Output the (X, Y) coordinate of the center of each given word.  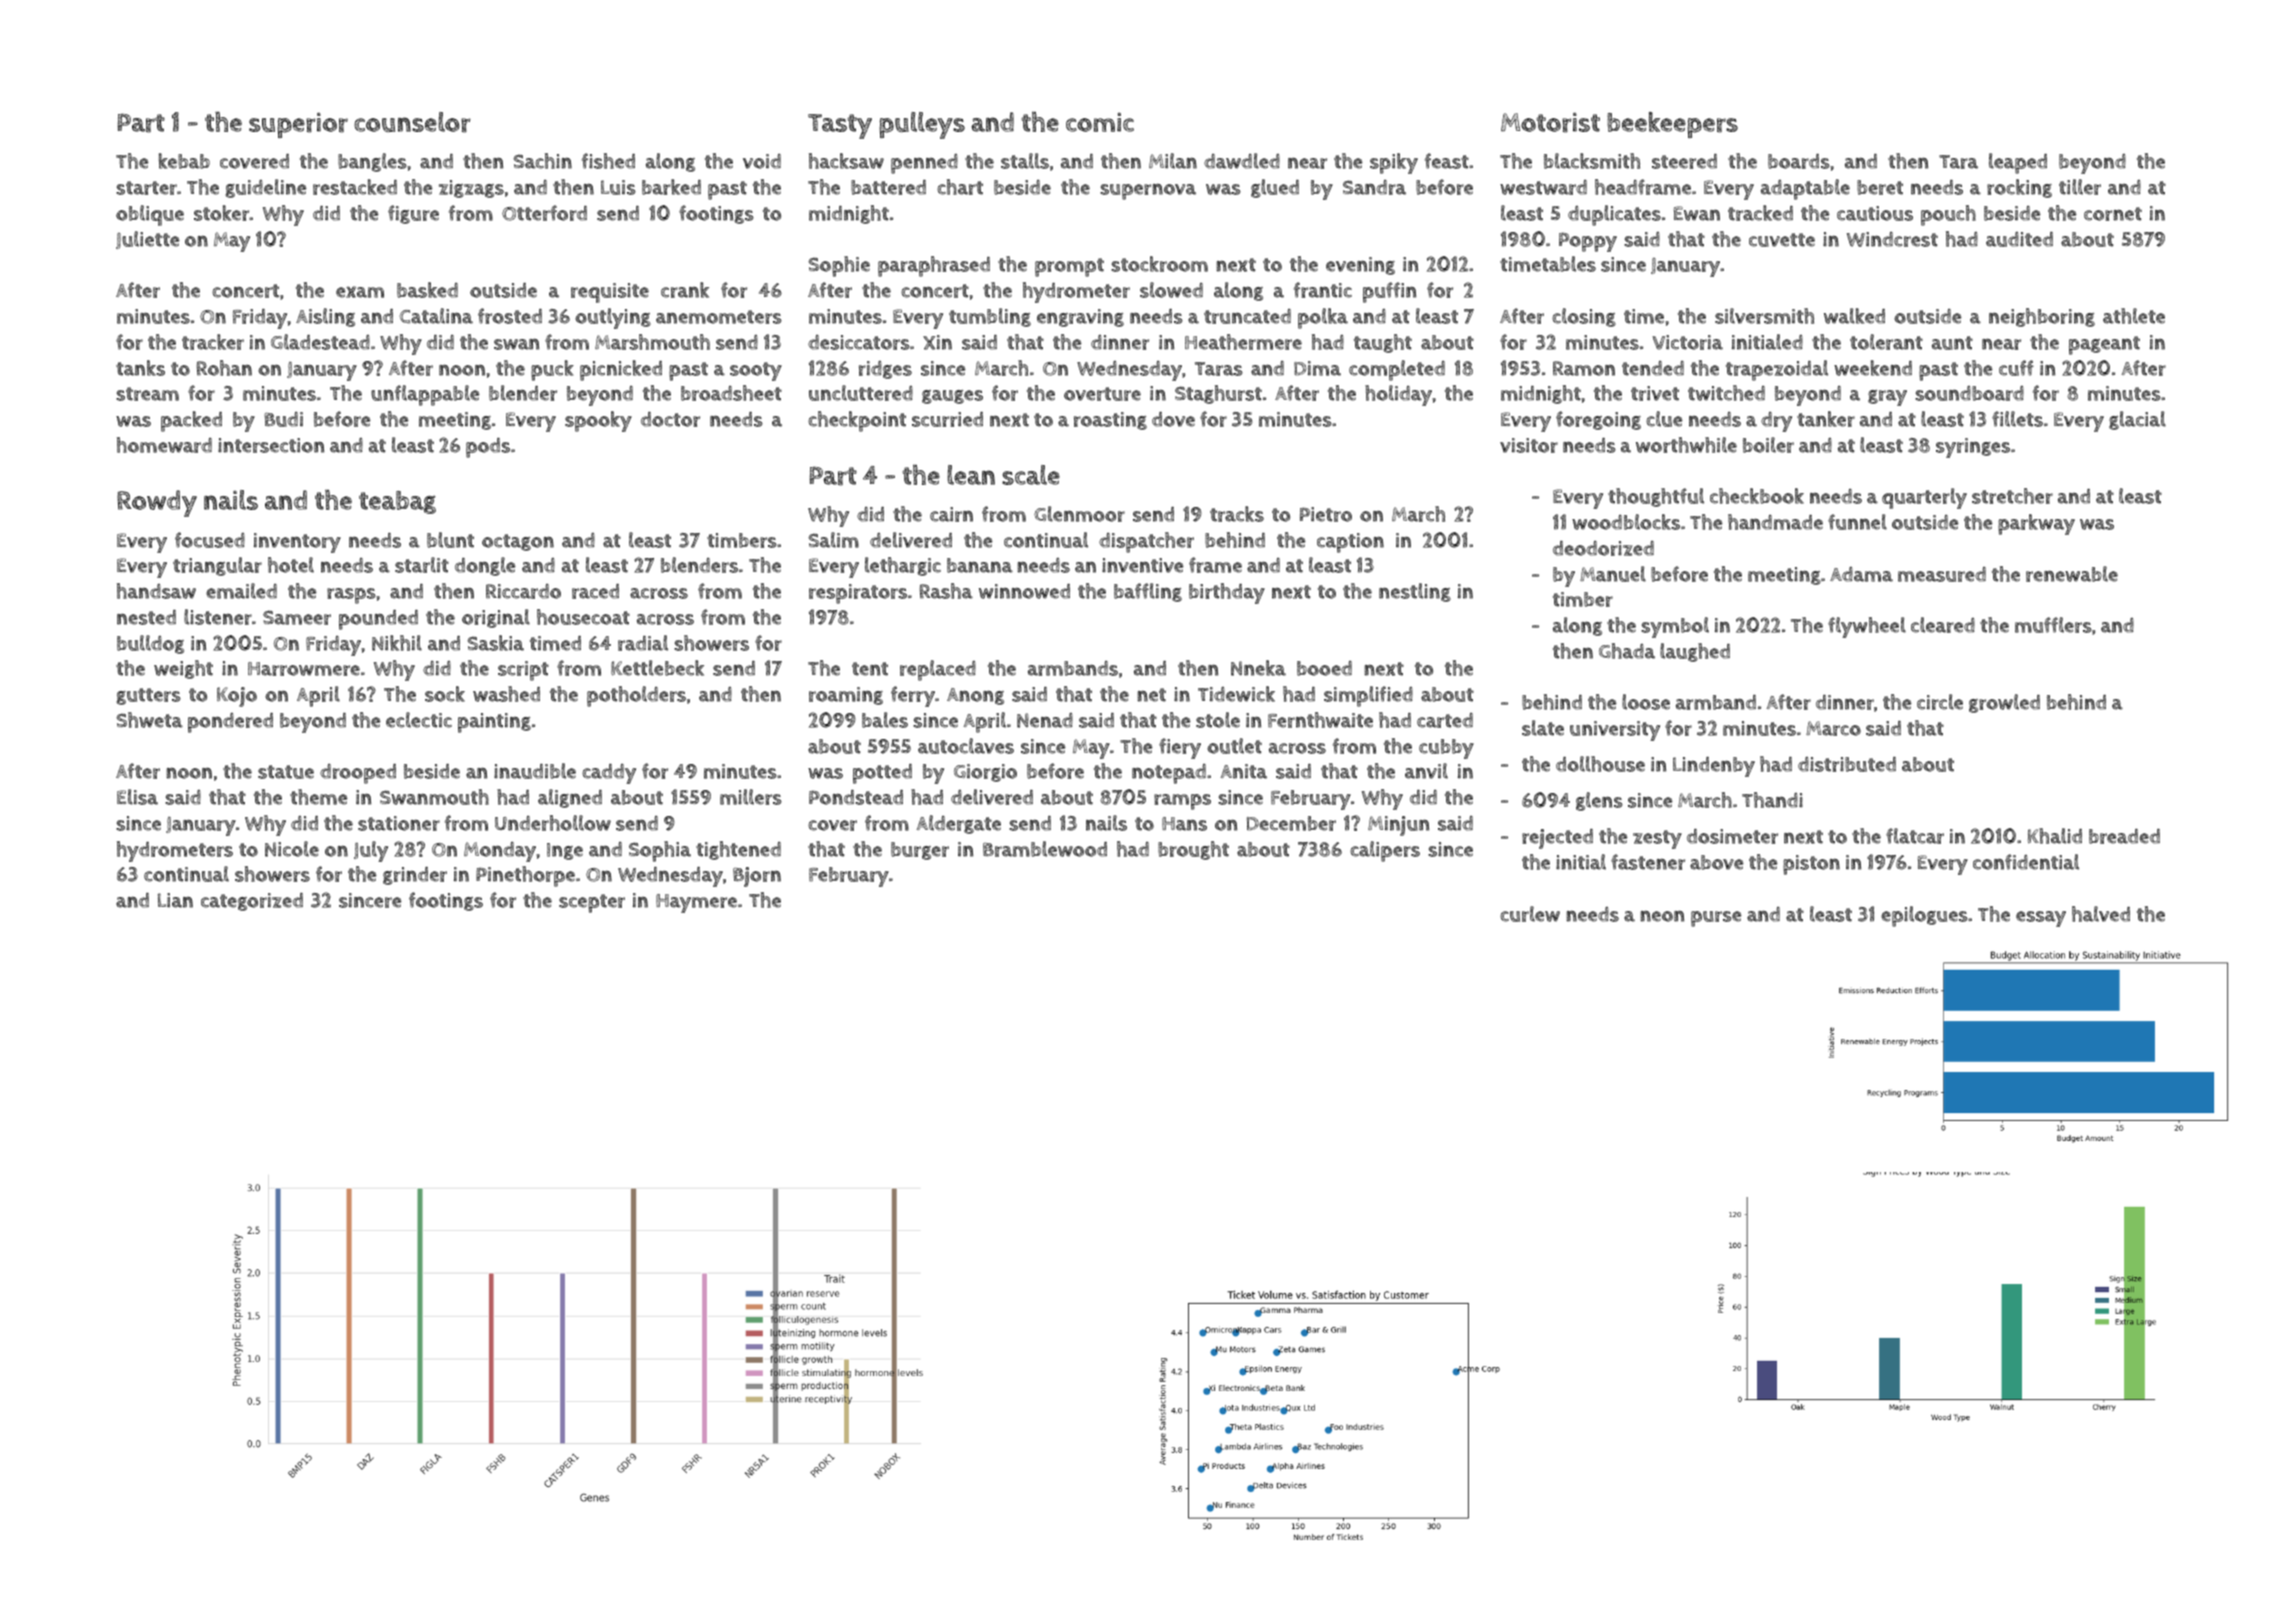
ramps (1182, 802)
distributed (1847, 764)
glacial (2137, 420)
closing (1584, 317)
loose (1646, 702)
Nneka (1258, 668)
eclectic (419, 720)
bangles (372, 162)
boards (1799, 161)
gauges (952, 397)
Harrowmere (304, 669)
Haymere (696, 903)
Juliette (147, 240)
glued (1275, 188)
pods (488, 448)
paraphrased (934, 266)
